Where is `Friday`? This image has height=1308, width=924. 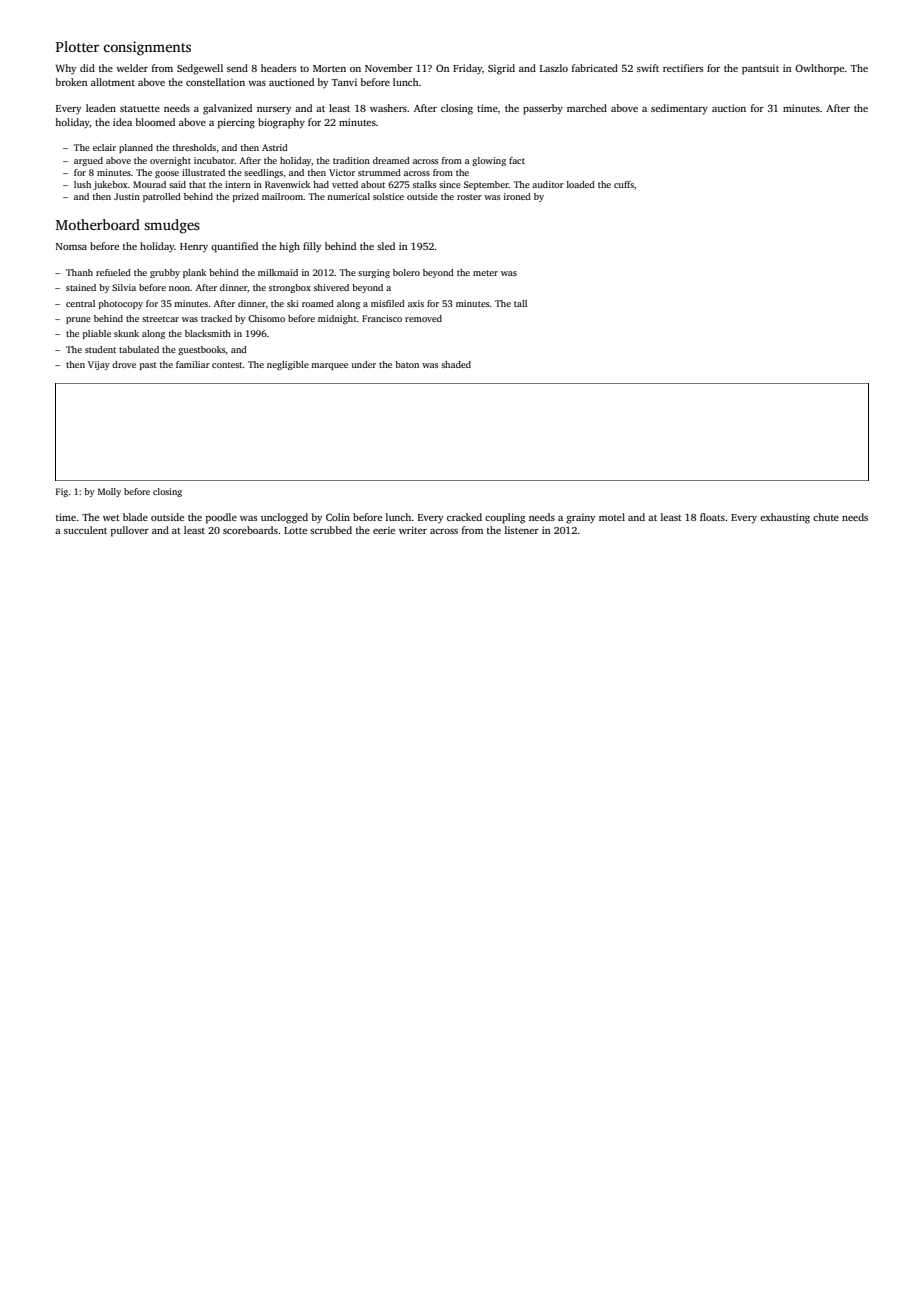
Friday is located at coordinates (467, 69).
